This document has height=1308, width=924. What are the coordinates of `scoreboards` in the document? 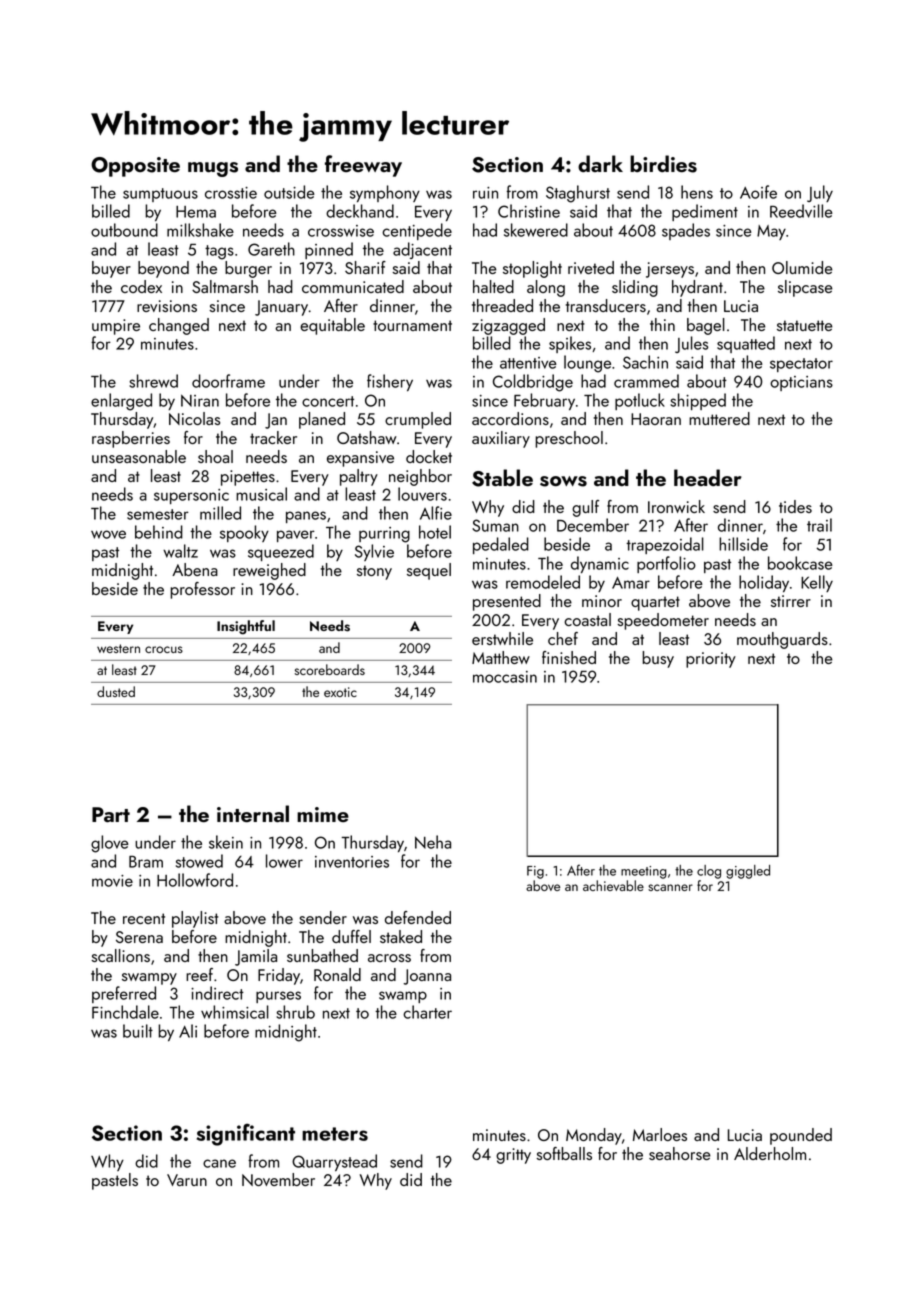 It's located at (330, 669).
